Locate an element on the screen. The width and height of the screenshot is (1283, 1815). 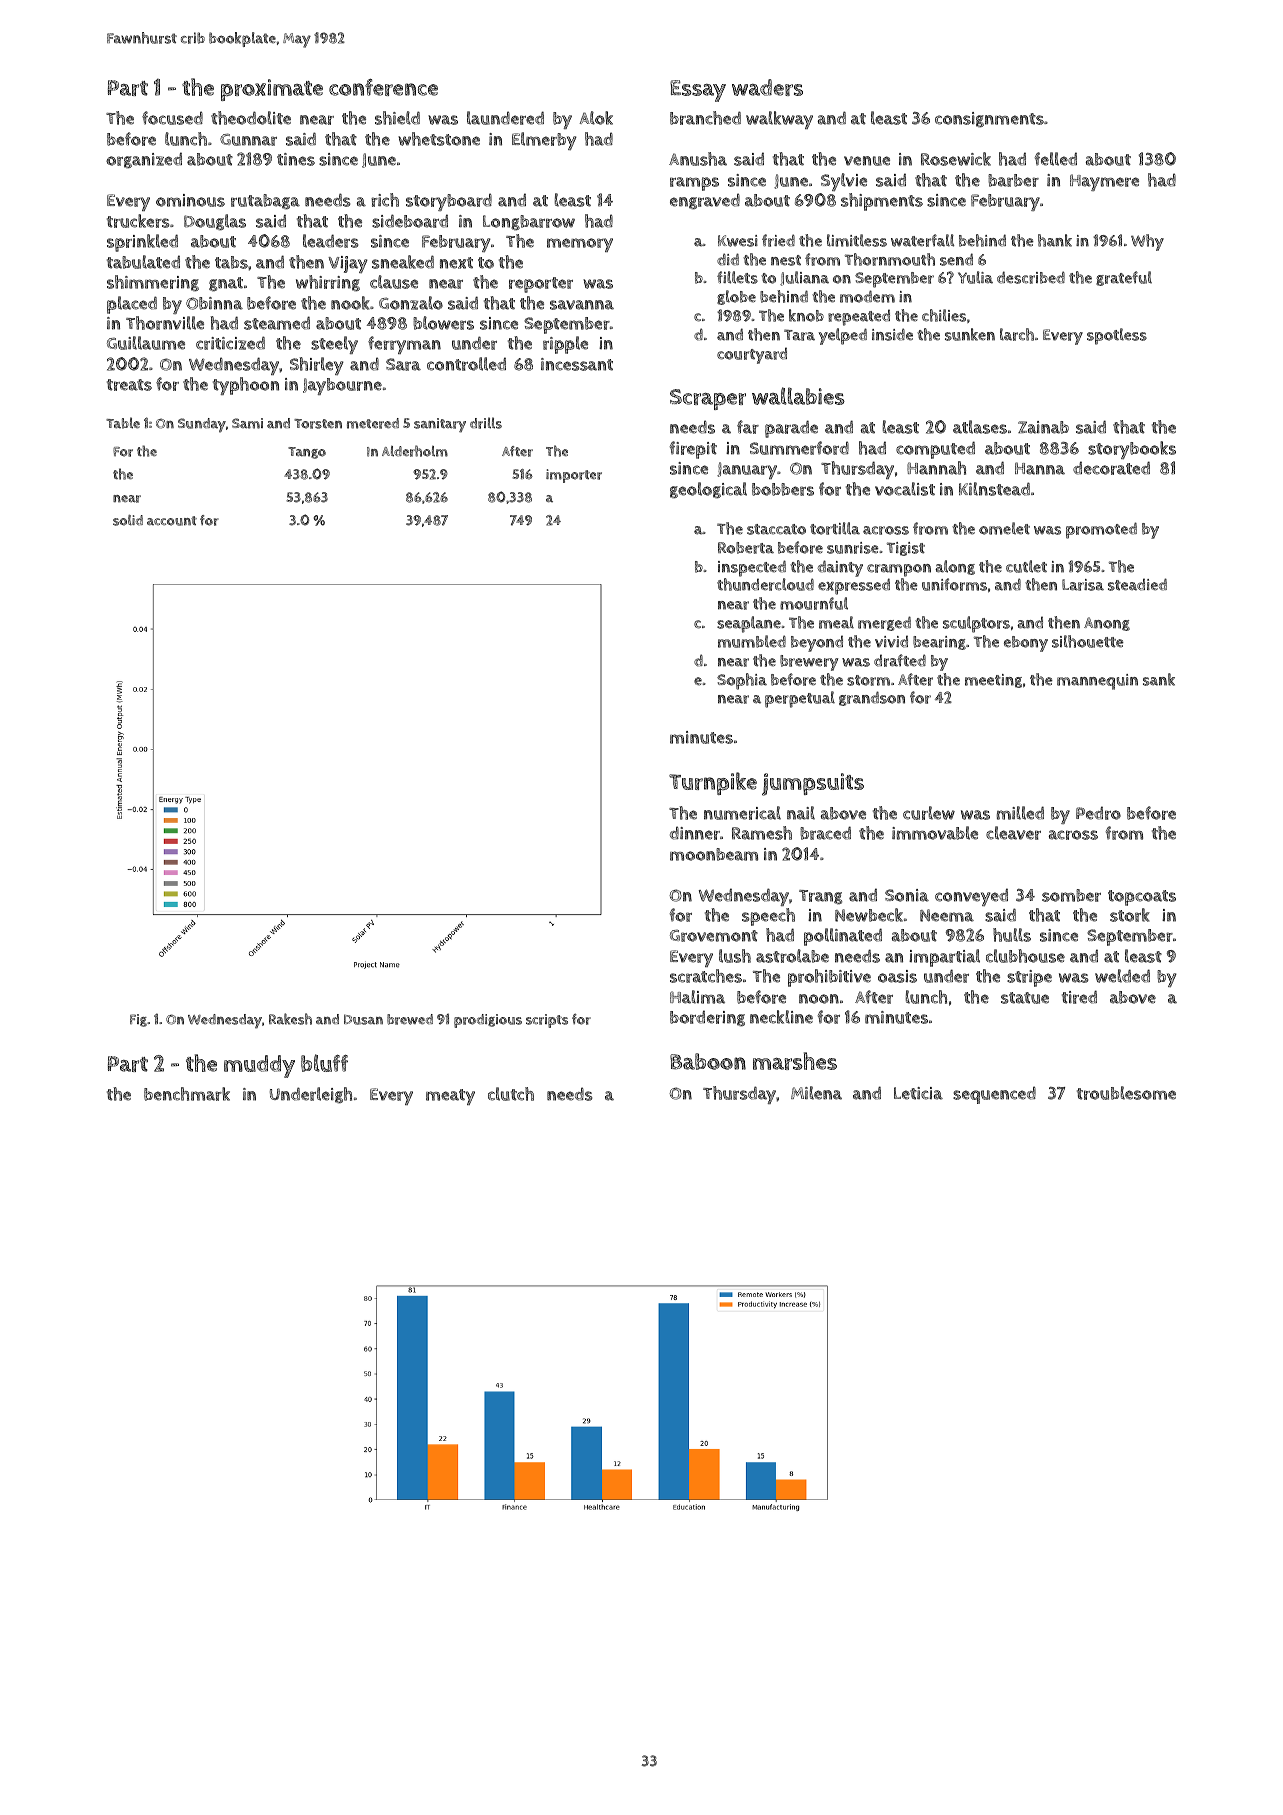
immovable is located at coordinates (935, 833).
